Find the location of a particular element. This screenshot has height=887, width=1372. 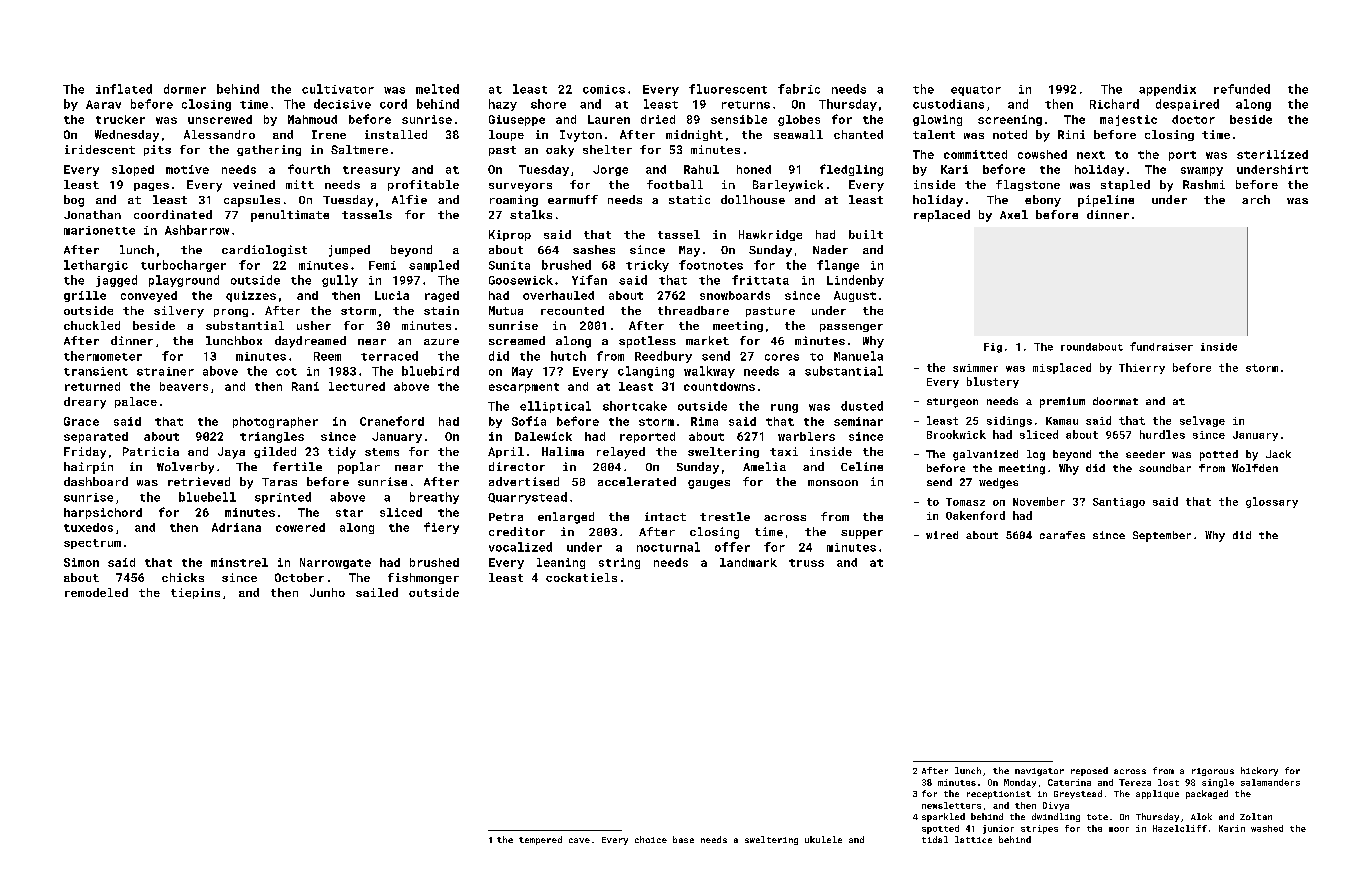

applique is located at coordinates (1157, 794).
